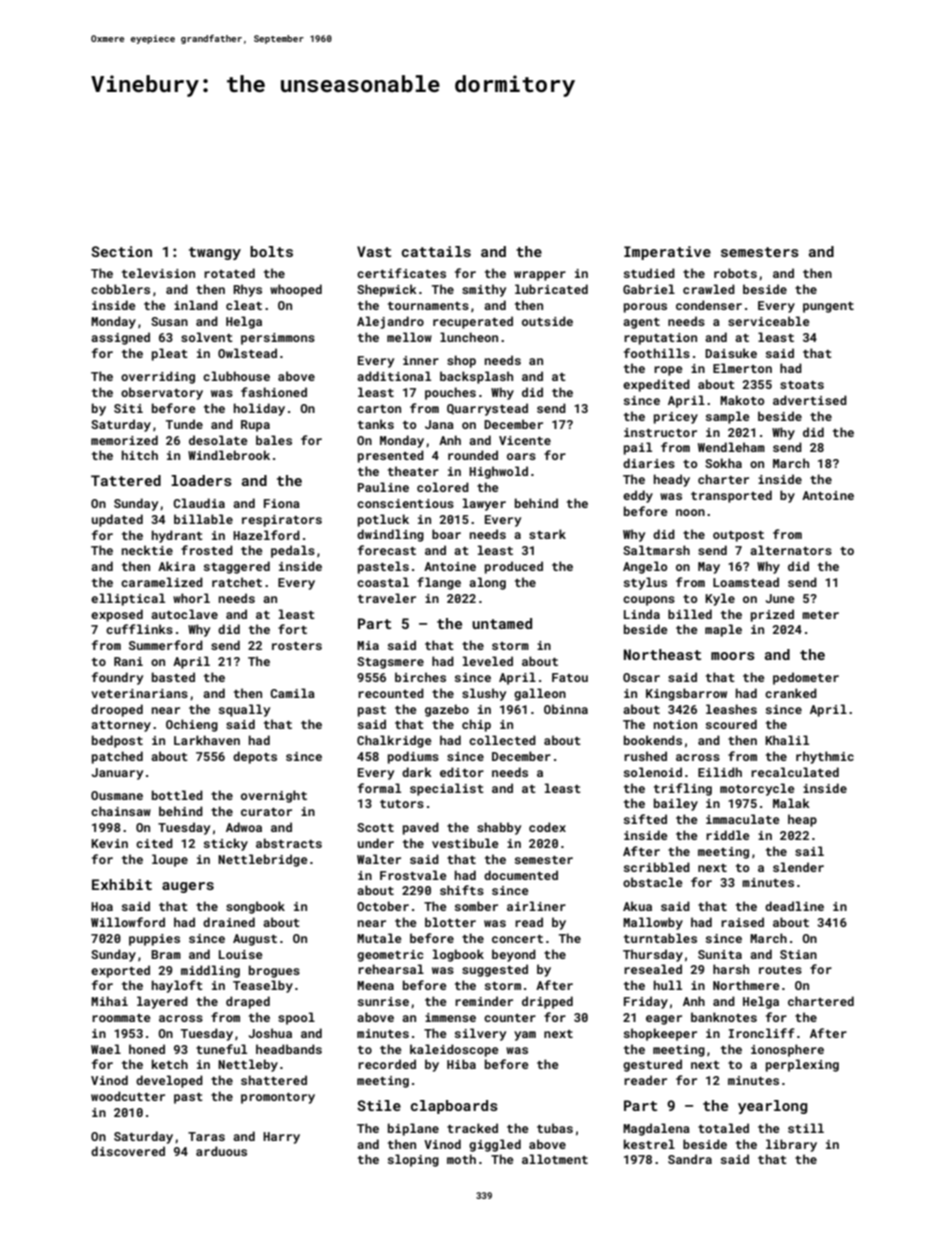  What do you see at coordinates (667, 253) in the document?
I see `Imperative` at bounding box center [667, 253].
